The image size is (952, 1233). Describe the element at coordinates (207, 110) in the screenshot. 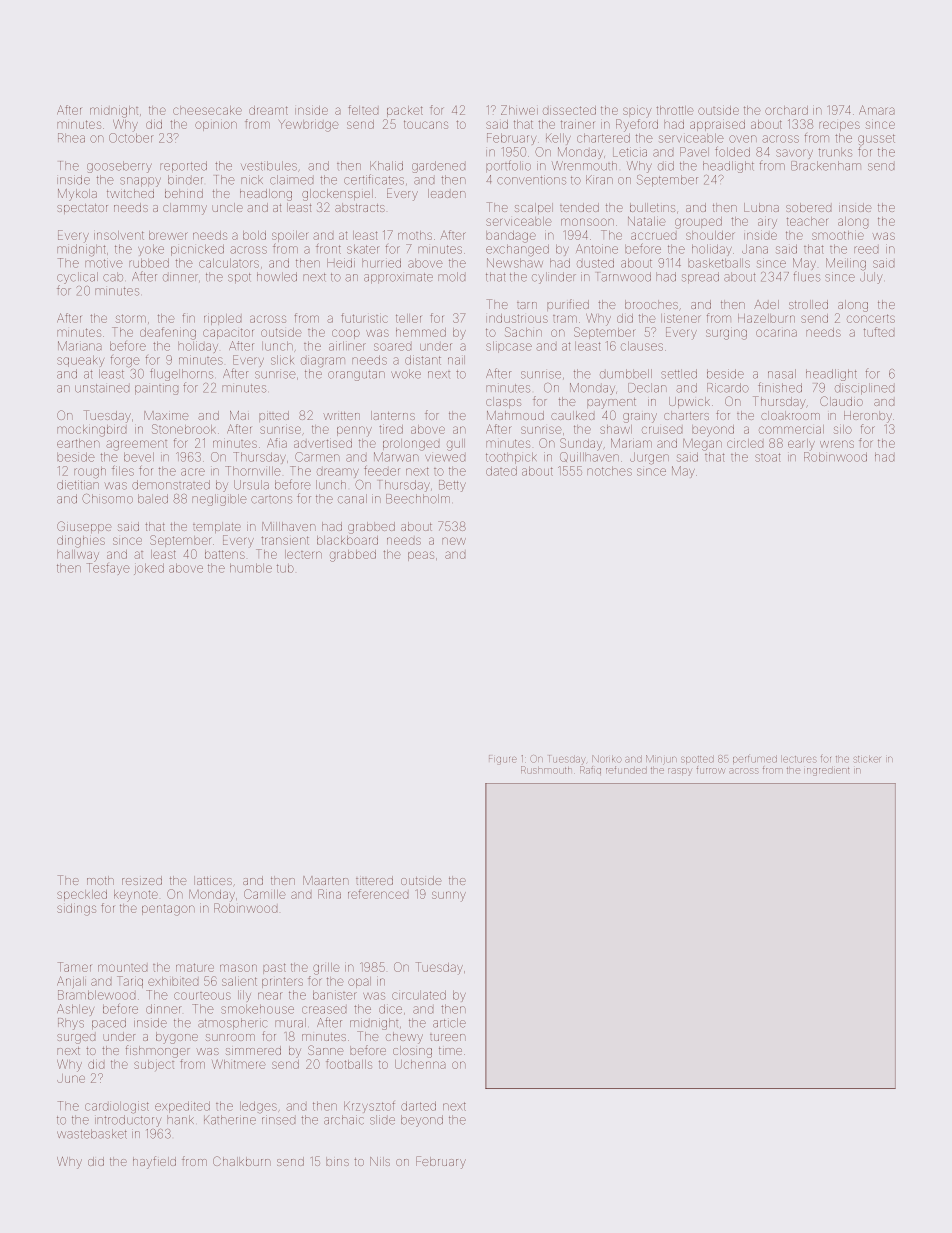

I see `cheesecake` at that location.
